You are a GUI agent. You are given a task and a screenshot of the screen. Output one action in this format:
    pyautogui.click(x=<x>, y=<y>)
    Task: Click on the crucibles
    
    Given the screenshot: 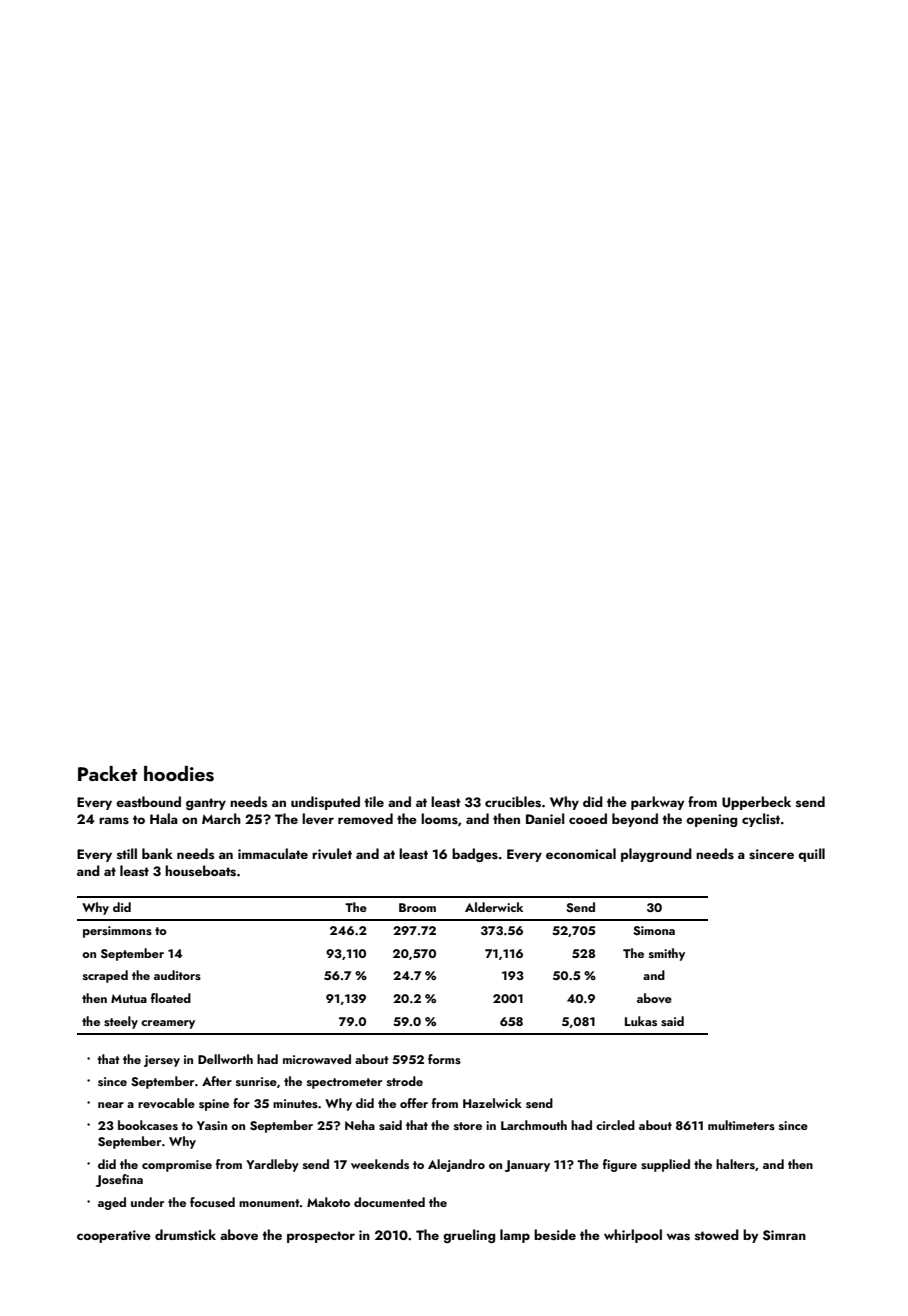 What is the action you would take?
    pyautogui.click(x=513, y=802)
